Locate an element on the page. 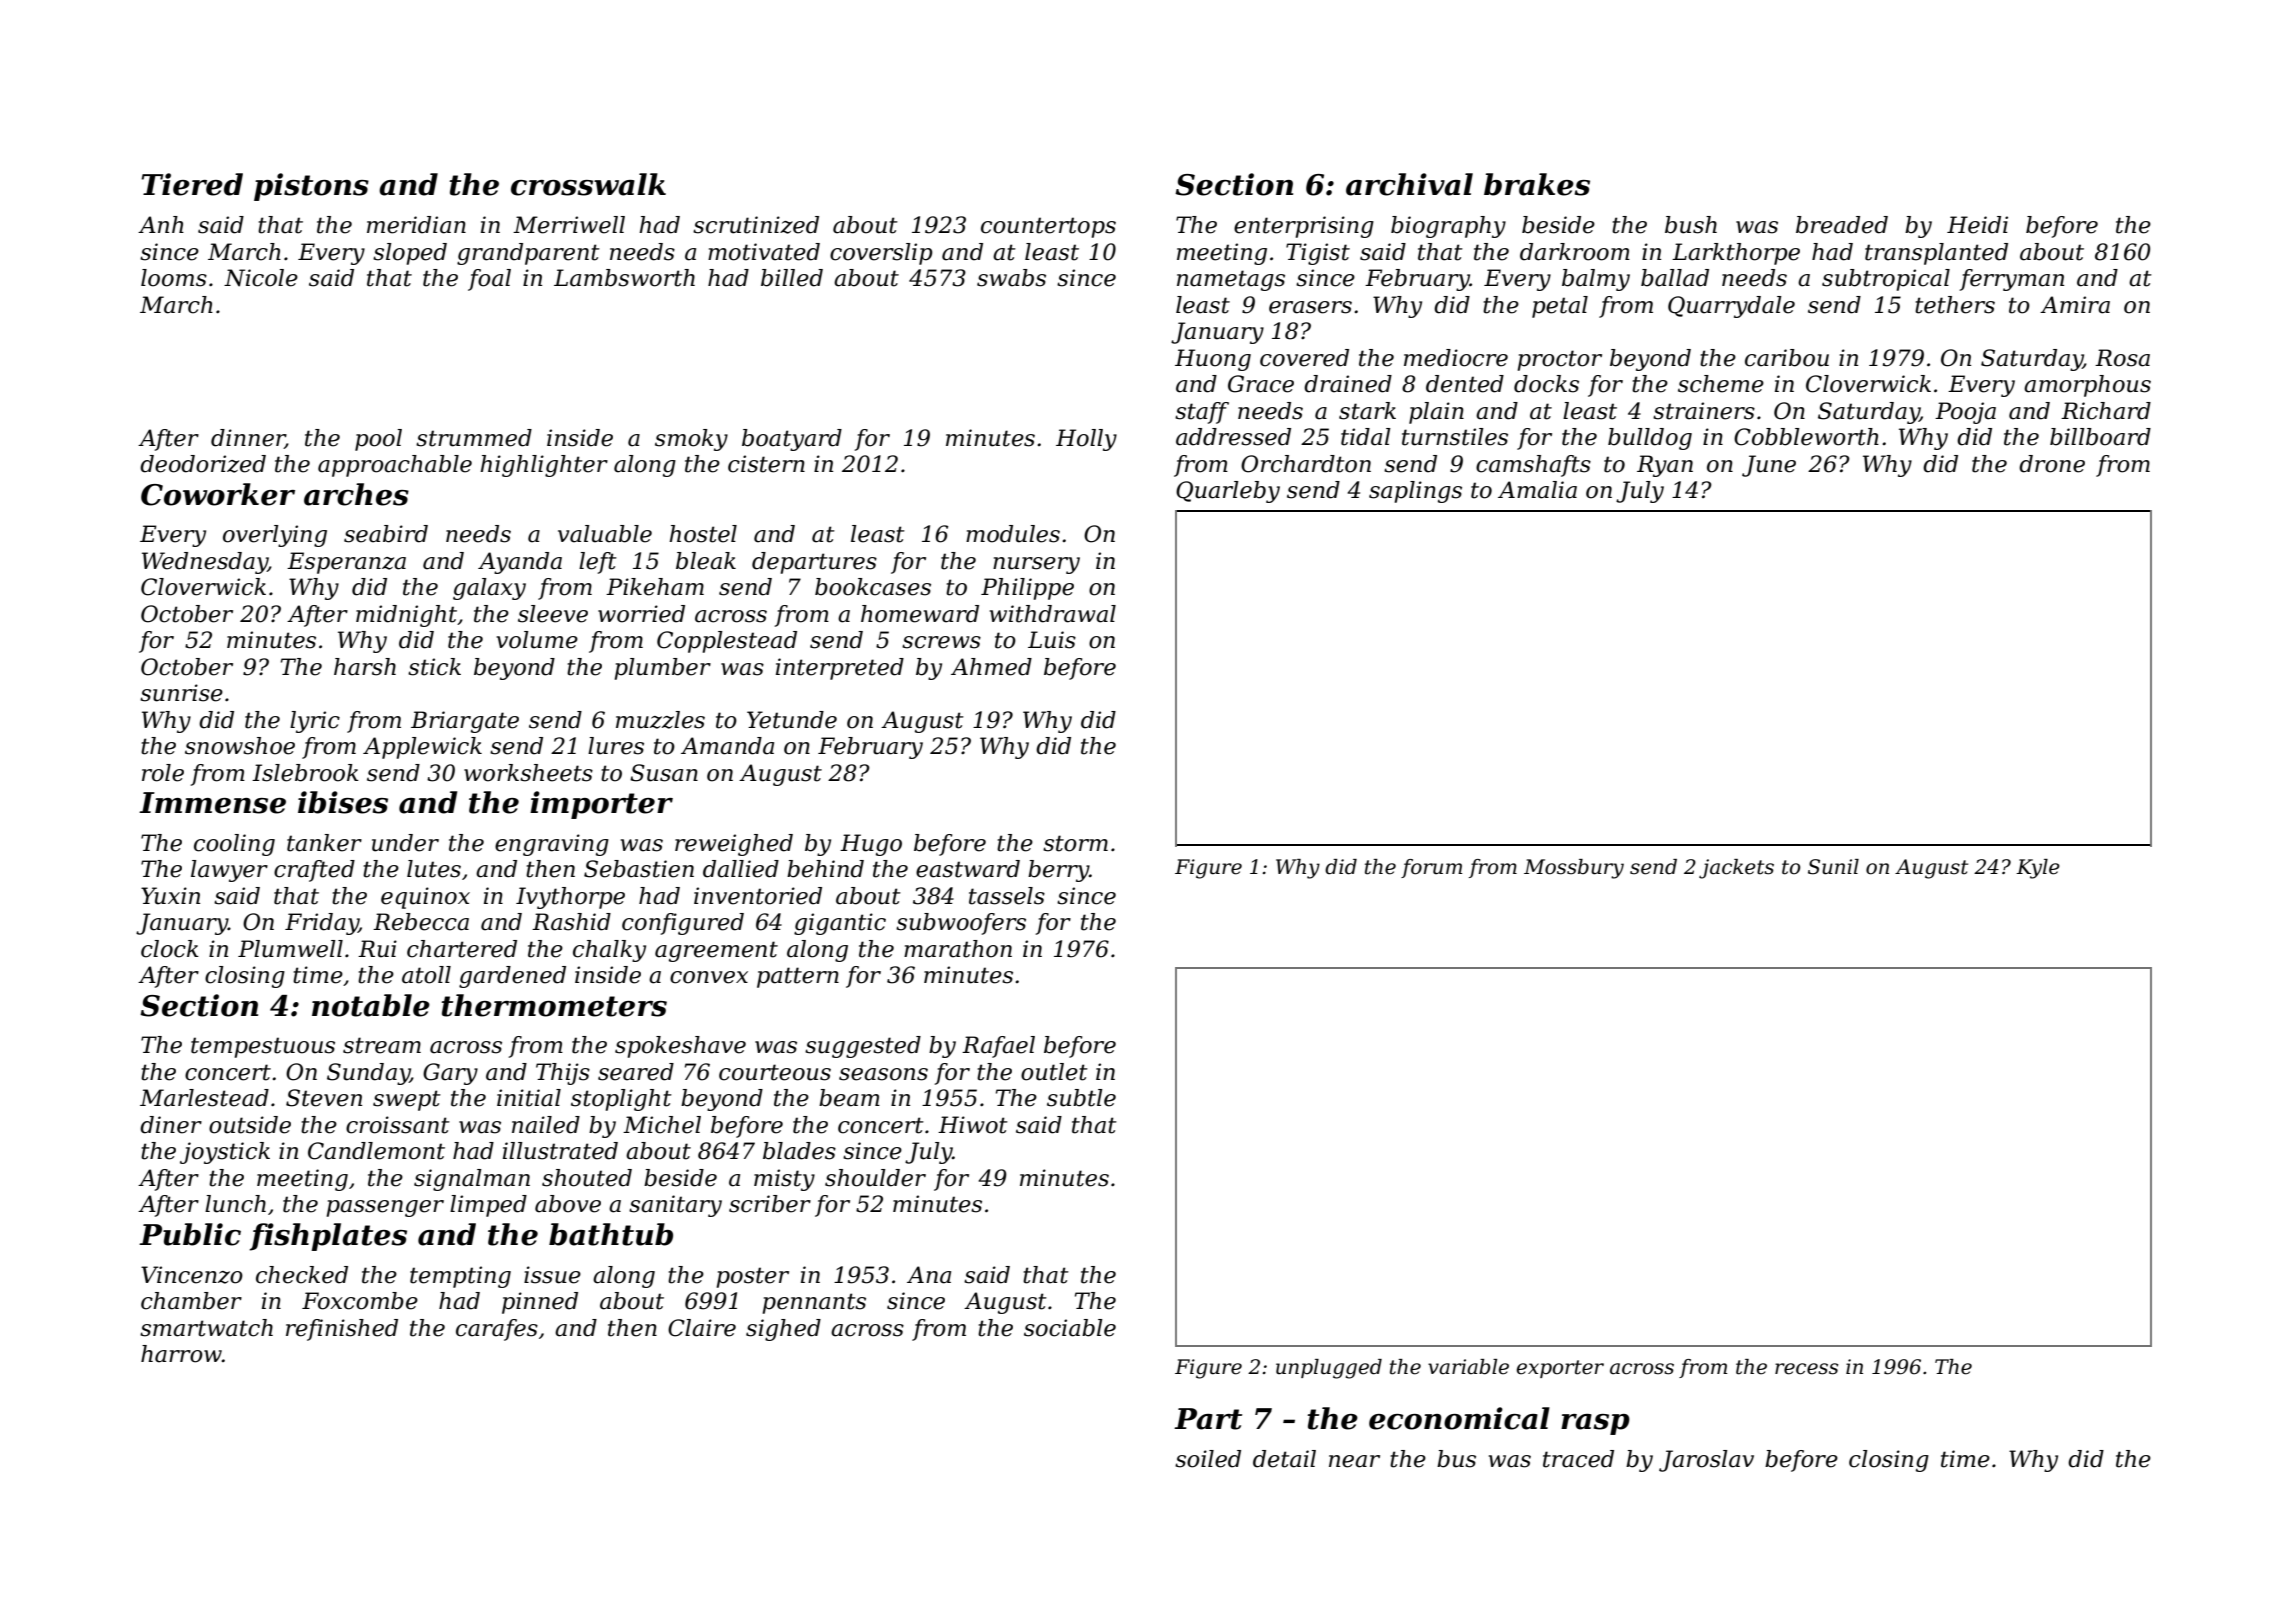 Image resolution: width=2292 pixels, height=1620 pixels. recess is located at coordinates (1806, 1369).
